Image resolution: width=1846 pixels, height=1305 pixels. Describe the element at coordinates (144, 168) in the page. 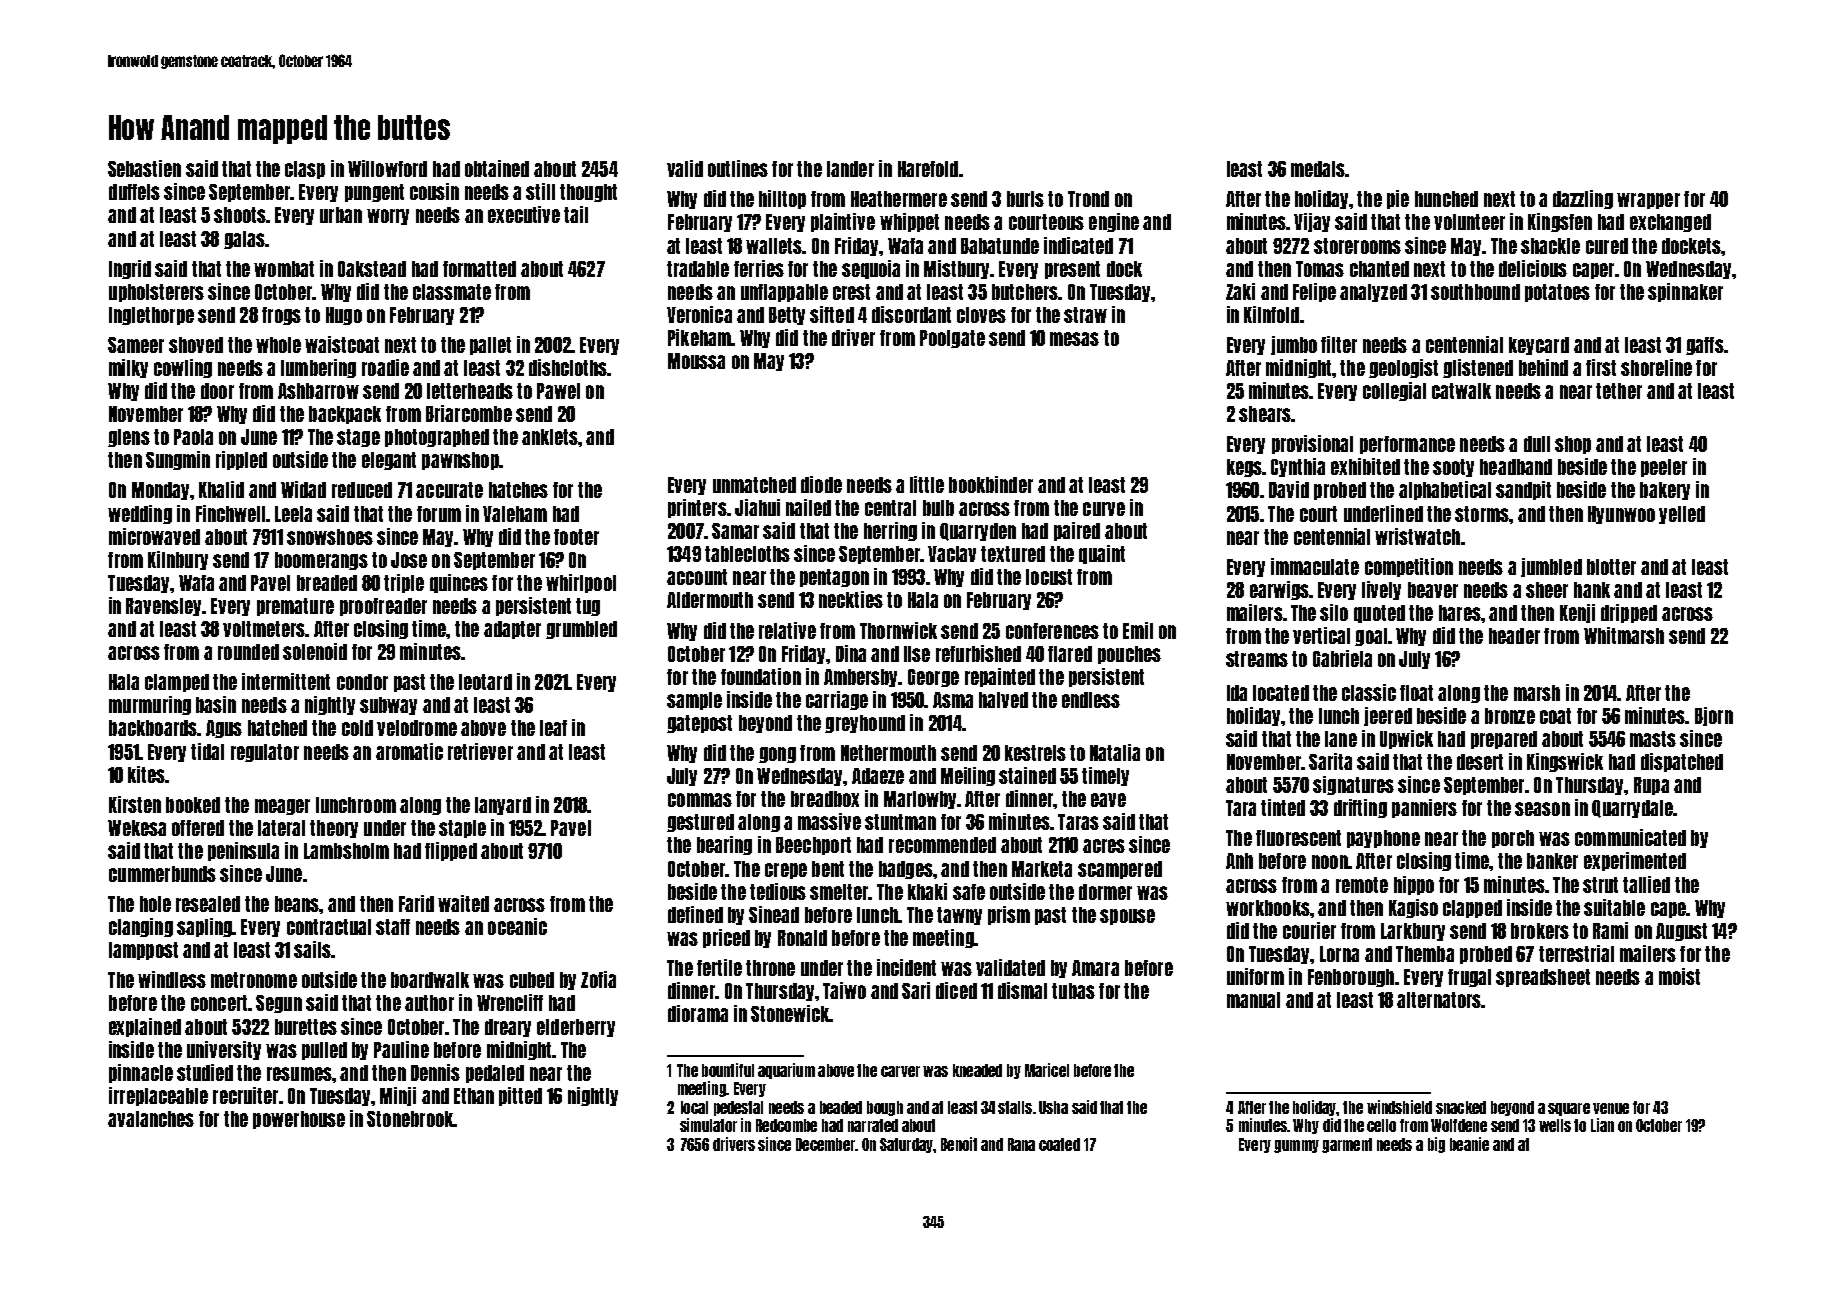

I see `Sebastien` at that location.
